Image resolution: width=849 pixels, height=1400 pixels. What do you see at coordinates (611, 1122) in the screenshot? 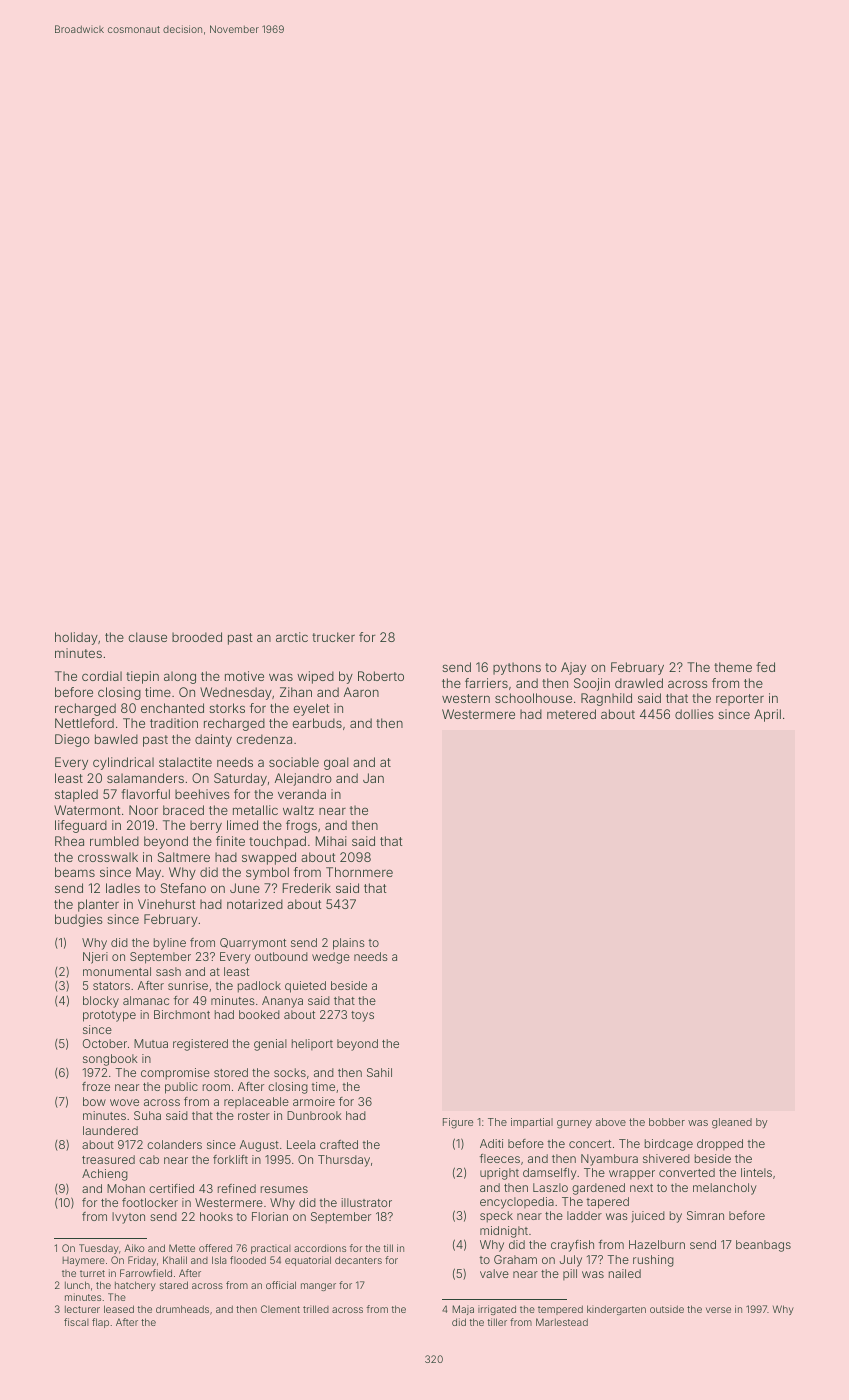
I see `above` at bounding box center [611, 1122].
